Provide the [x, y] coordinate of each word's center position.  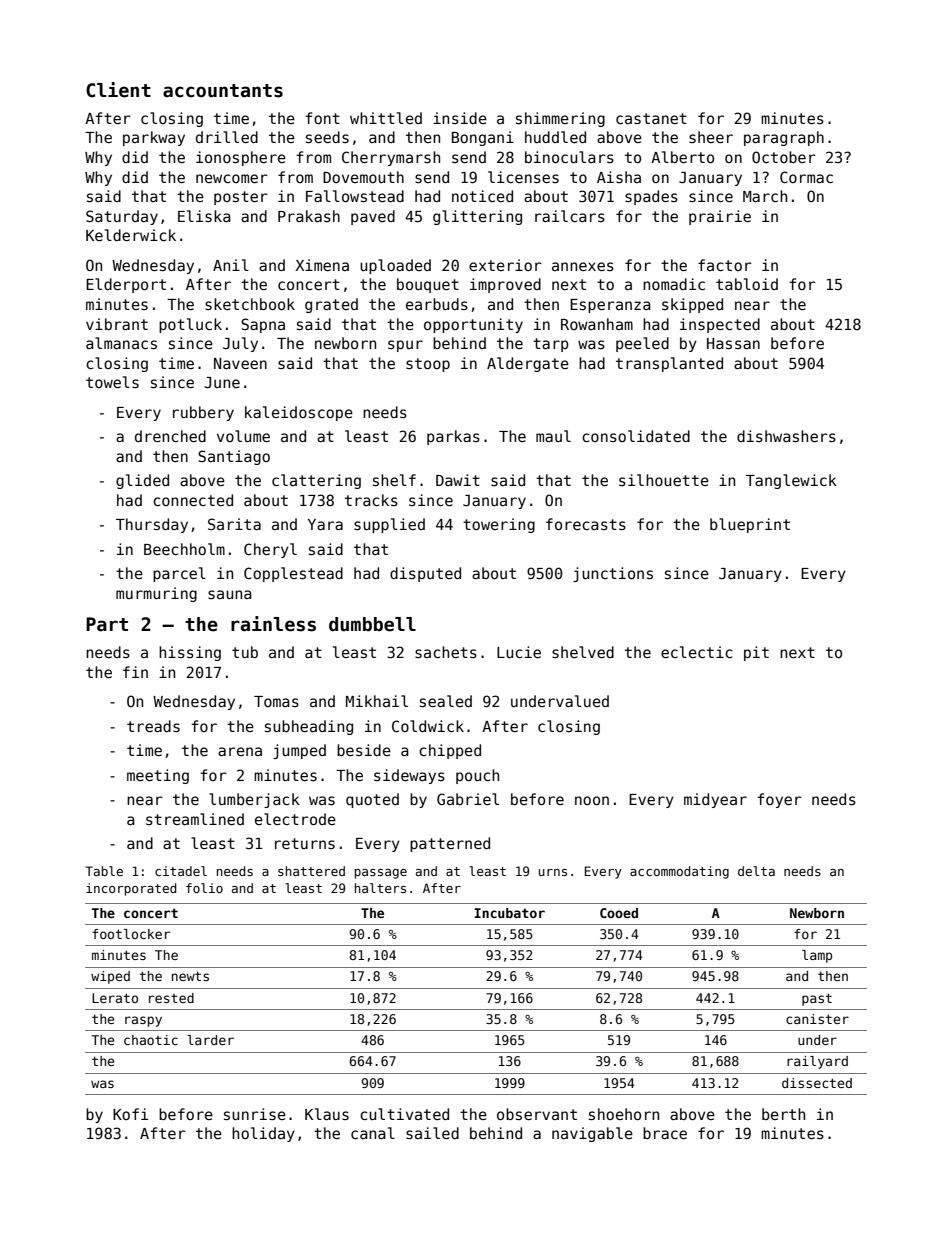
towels [112, 382]
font [322, 118]
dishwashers [786, 436]
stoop [428, 365]
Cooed [619, 913]
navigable [592, 1134]
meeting [158, 776]
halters [380, 888]
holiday [263, 1134]
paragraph [784, 138]
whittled [386, 118]
